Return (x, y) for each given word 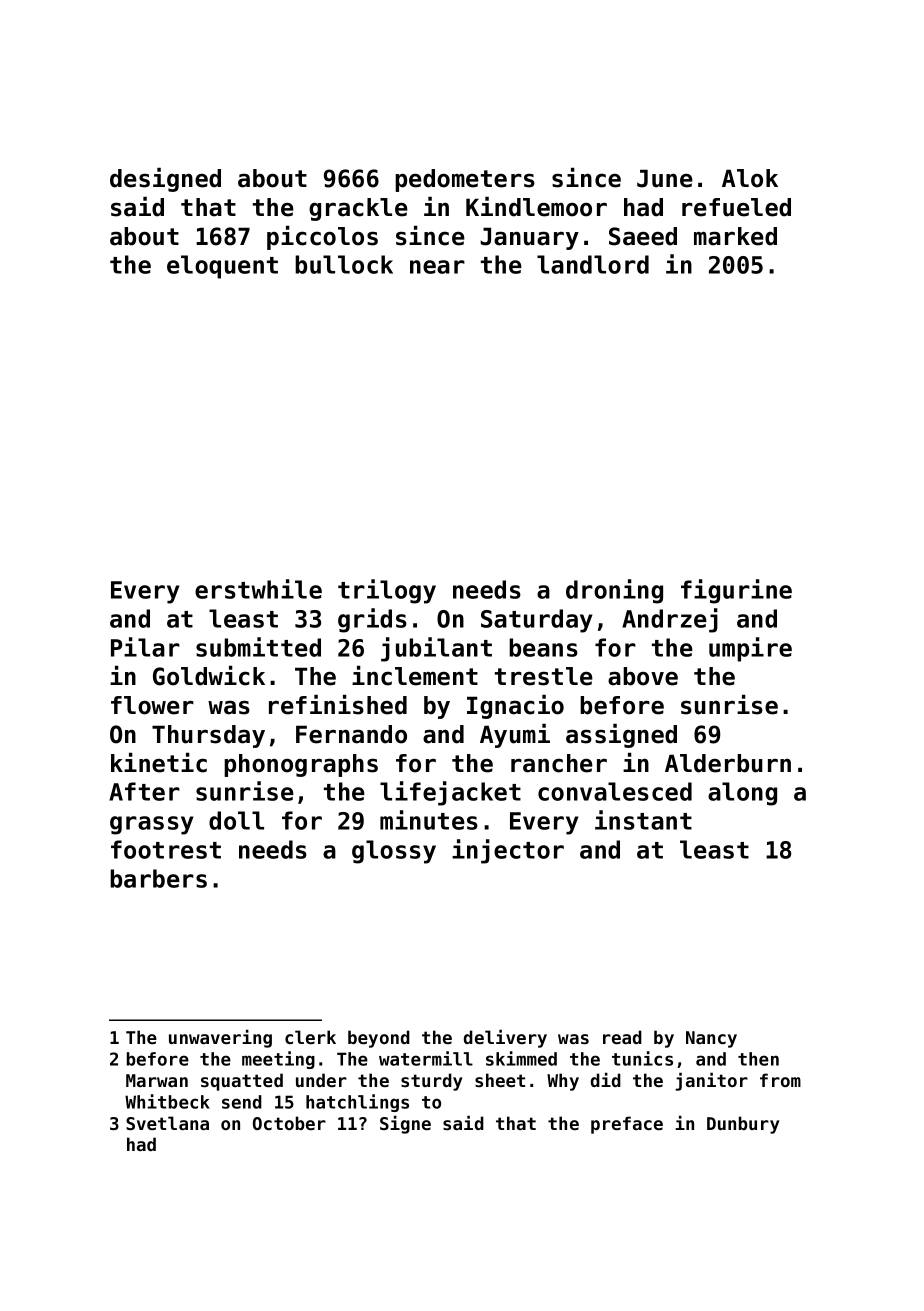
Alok (750, 178)
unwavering (220, 1038)
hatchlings (357, 1103)
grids (372, 620)
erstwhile (258, 589)
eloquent (222, 267)
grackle (358, 209)
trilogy (387, 591)
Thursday (208, 736)
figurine (736, 591)
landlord (593, 264)
